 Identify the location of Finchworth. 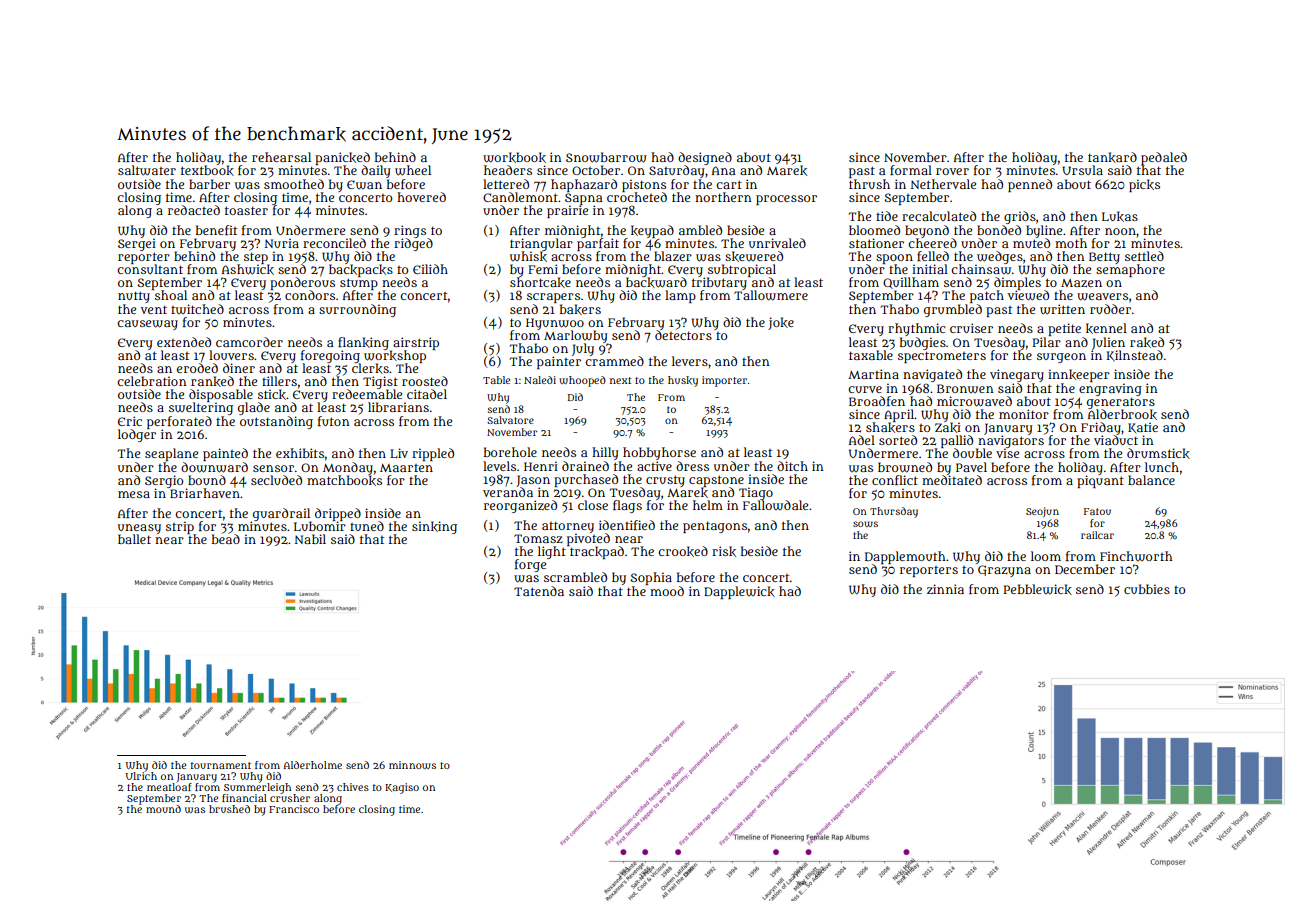
(1136, 556).
